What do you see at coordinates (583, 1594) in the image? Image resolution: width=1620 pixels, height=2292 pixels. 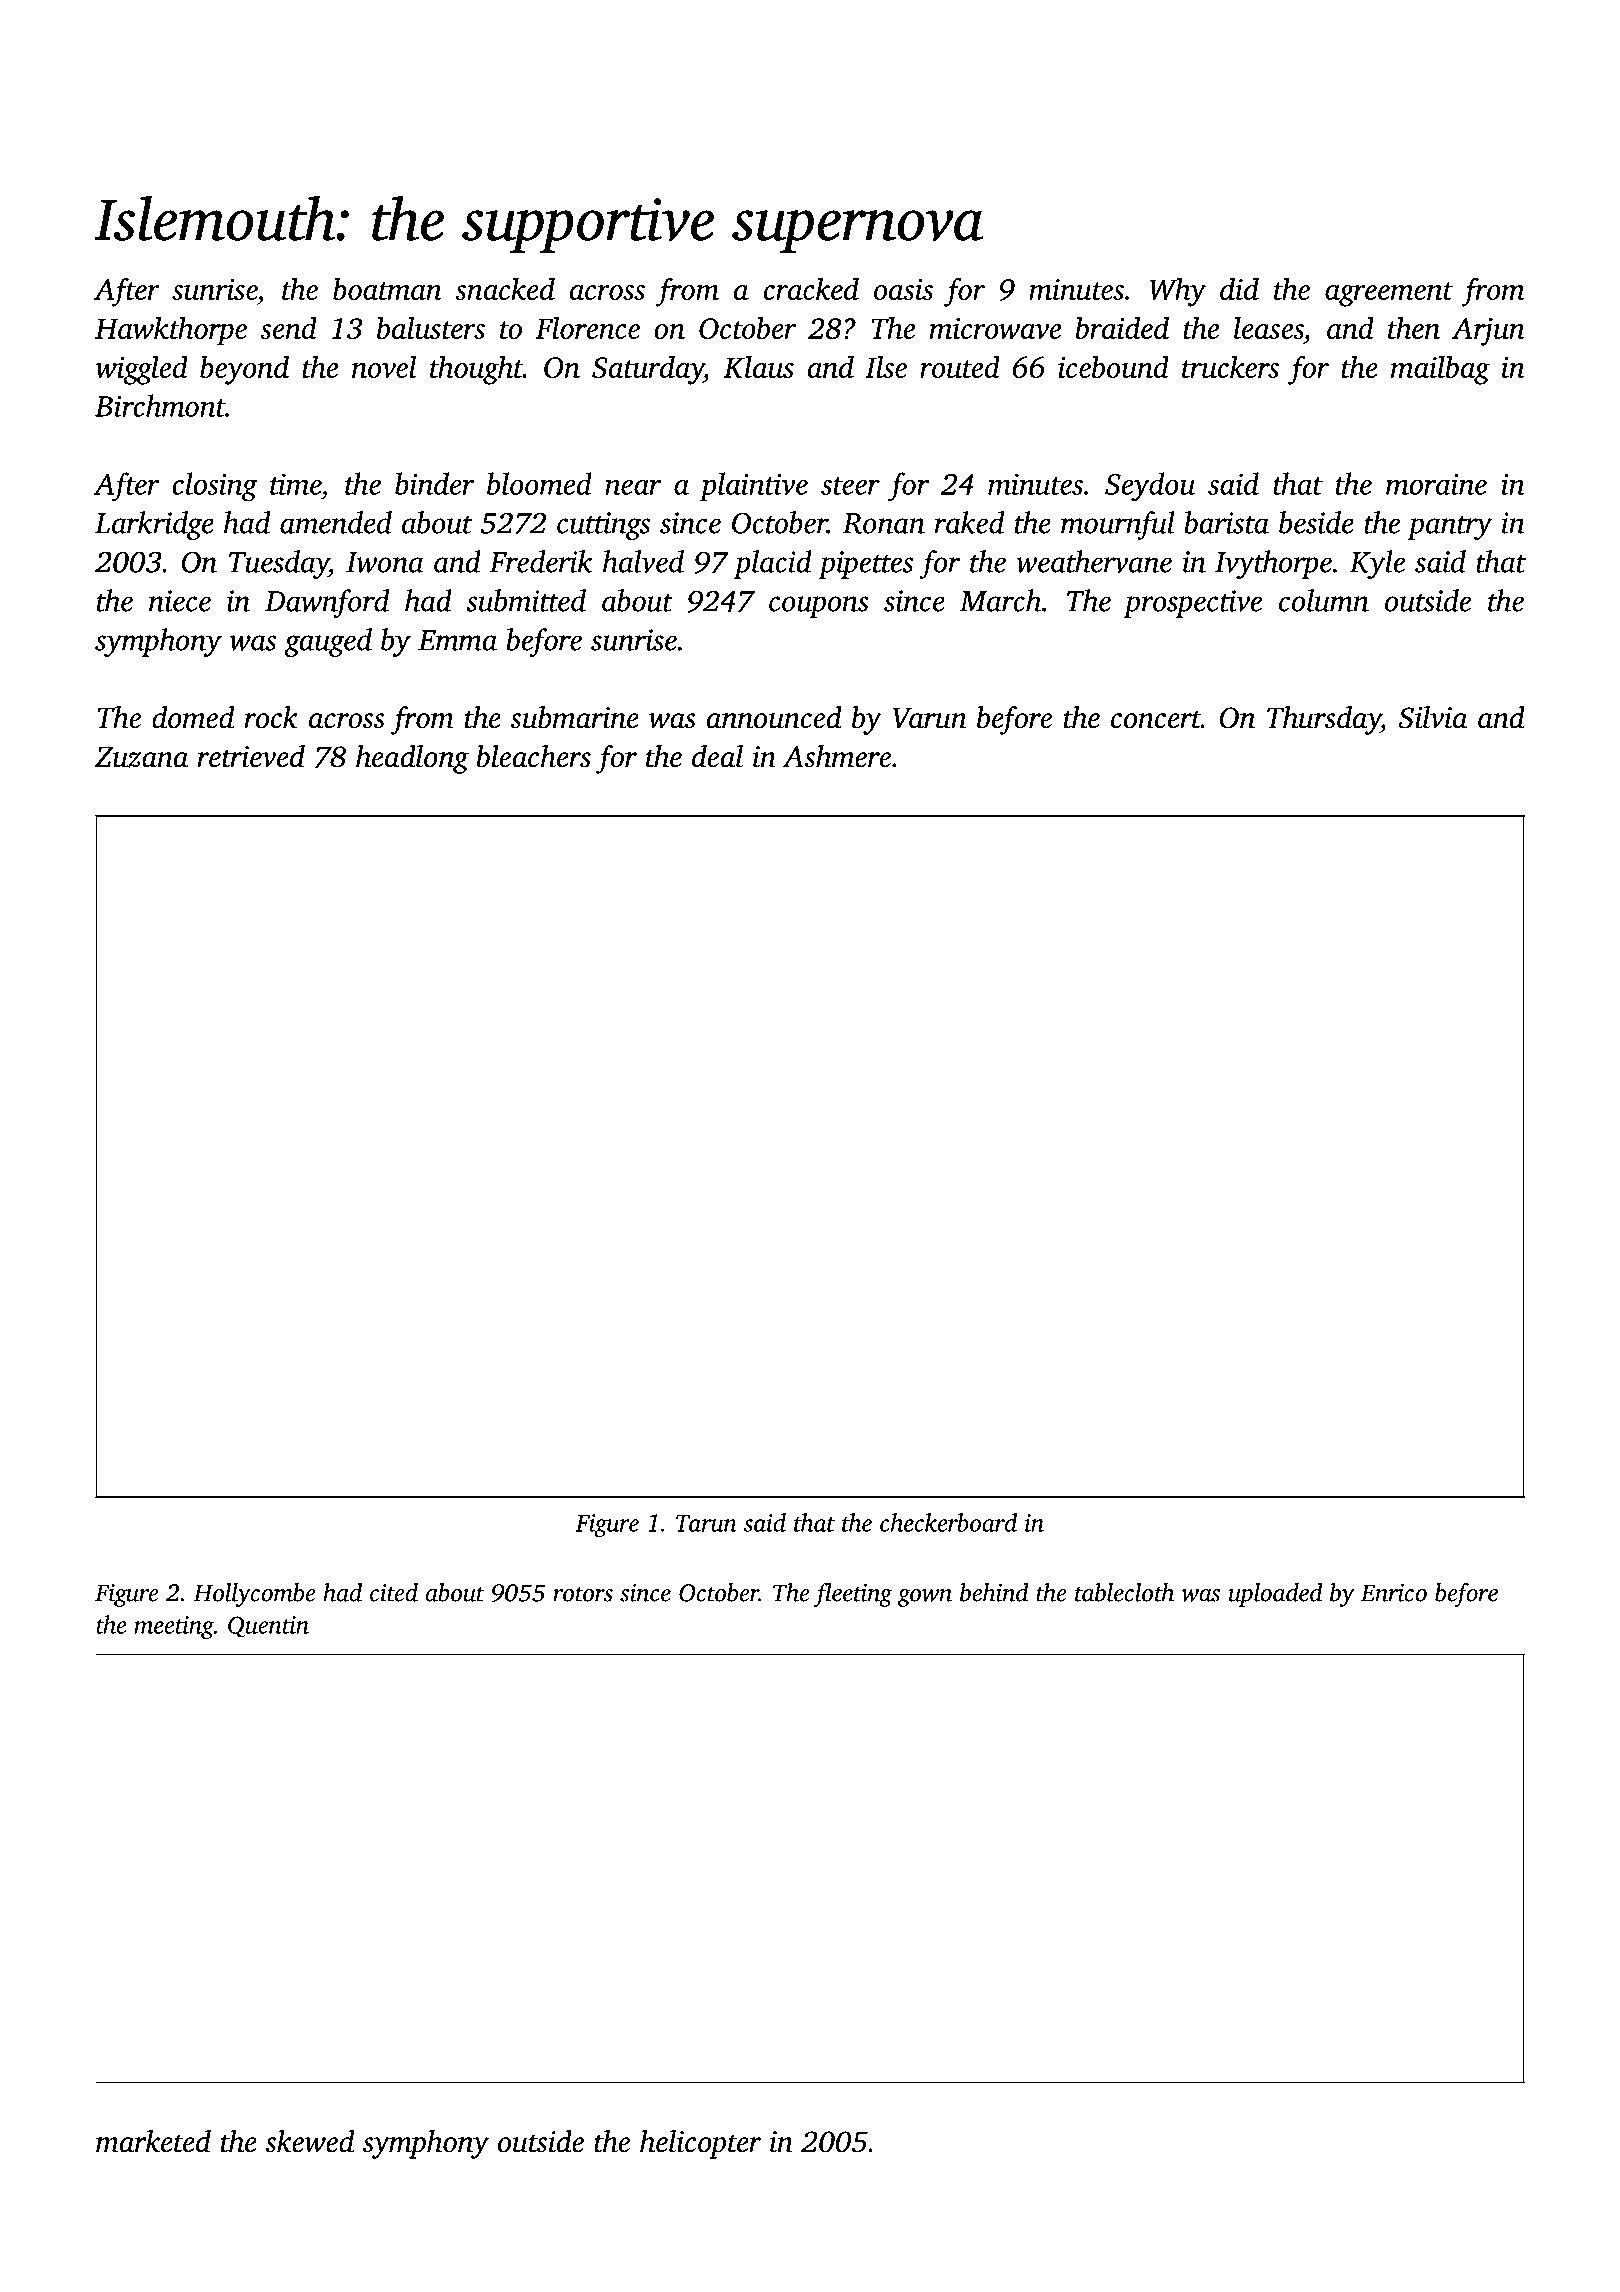 I see `rotors` at bounding box center [583, 1594].
